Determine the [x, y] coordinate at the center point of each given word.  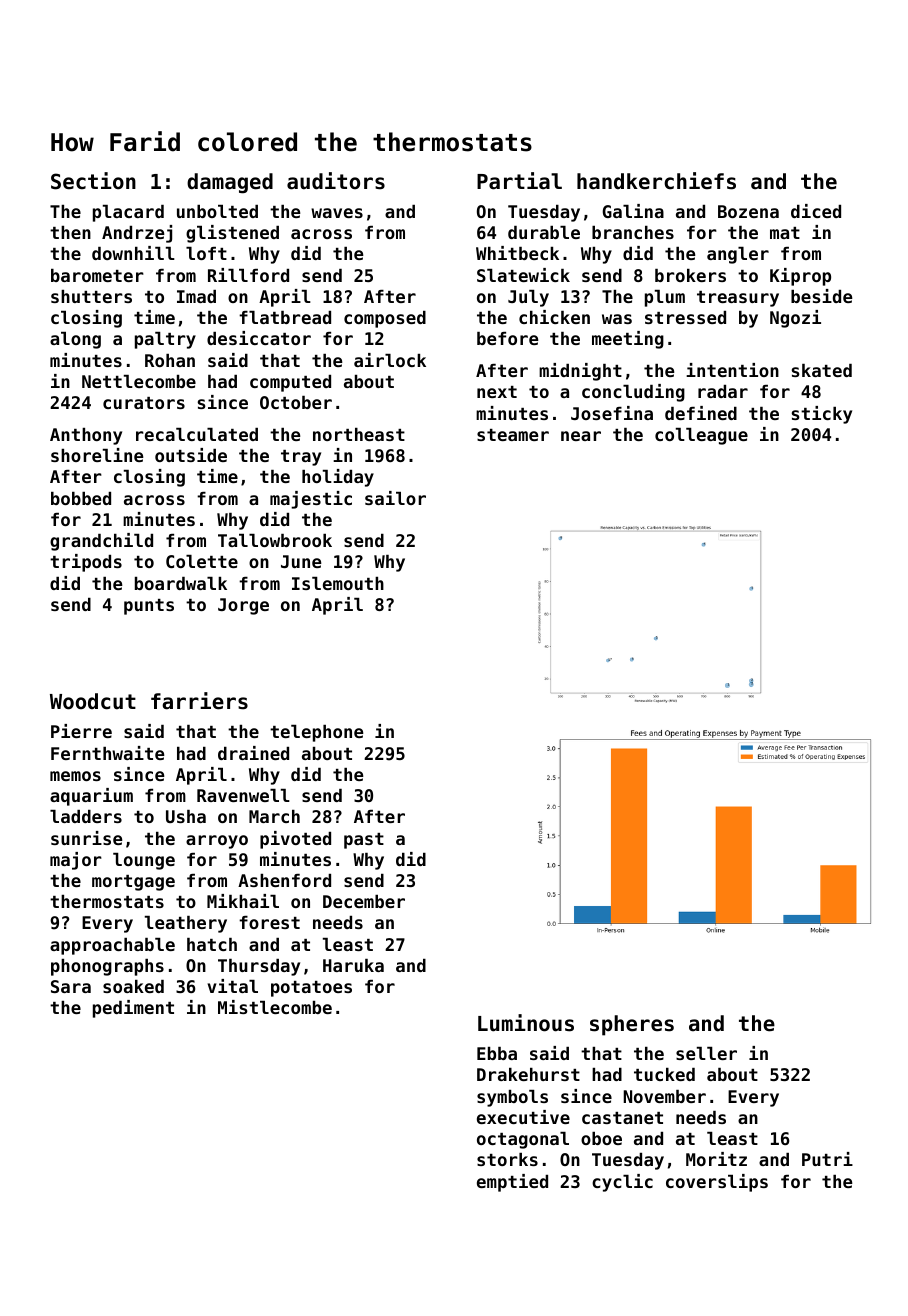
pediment [133, 1009]
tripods [86, 563]
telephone [316, 733]
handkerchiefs [656, 181]
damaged [230, 183]
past [364, 841]
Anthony [86, 436]
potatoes [311, 989]
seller [706, 1053]
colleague [701, 436]
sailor [395, 498]
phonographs [107, 967]
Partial [519, 181]
